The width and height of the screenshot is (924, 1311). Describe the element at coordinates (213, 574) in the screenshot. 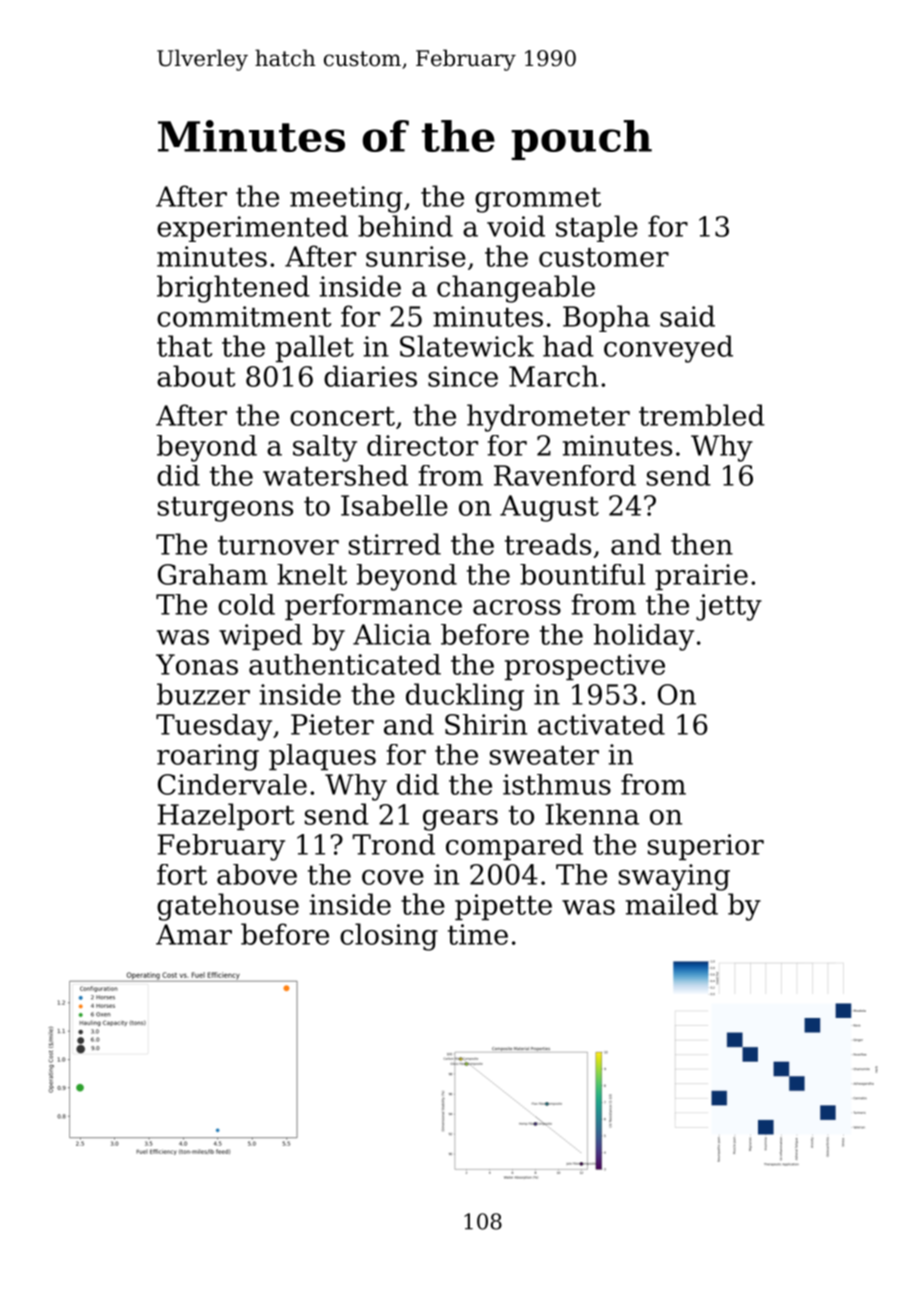

I see `Graham` at that location.
